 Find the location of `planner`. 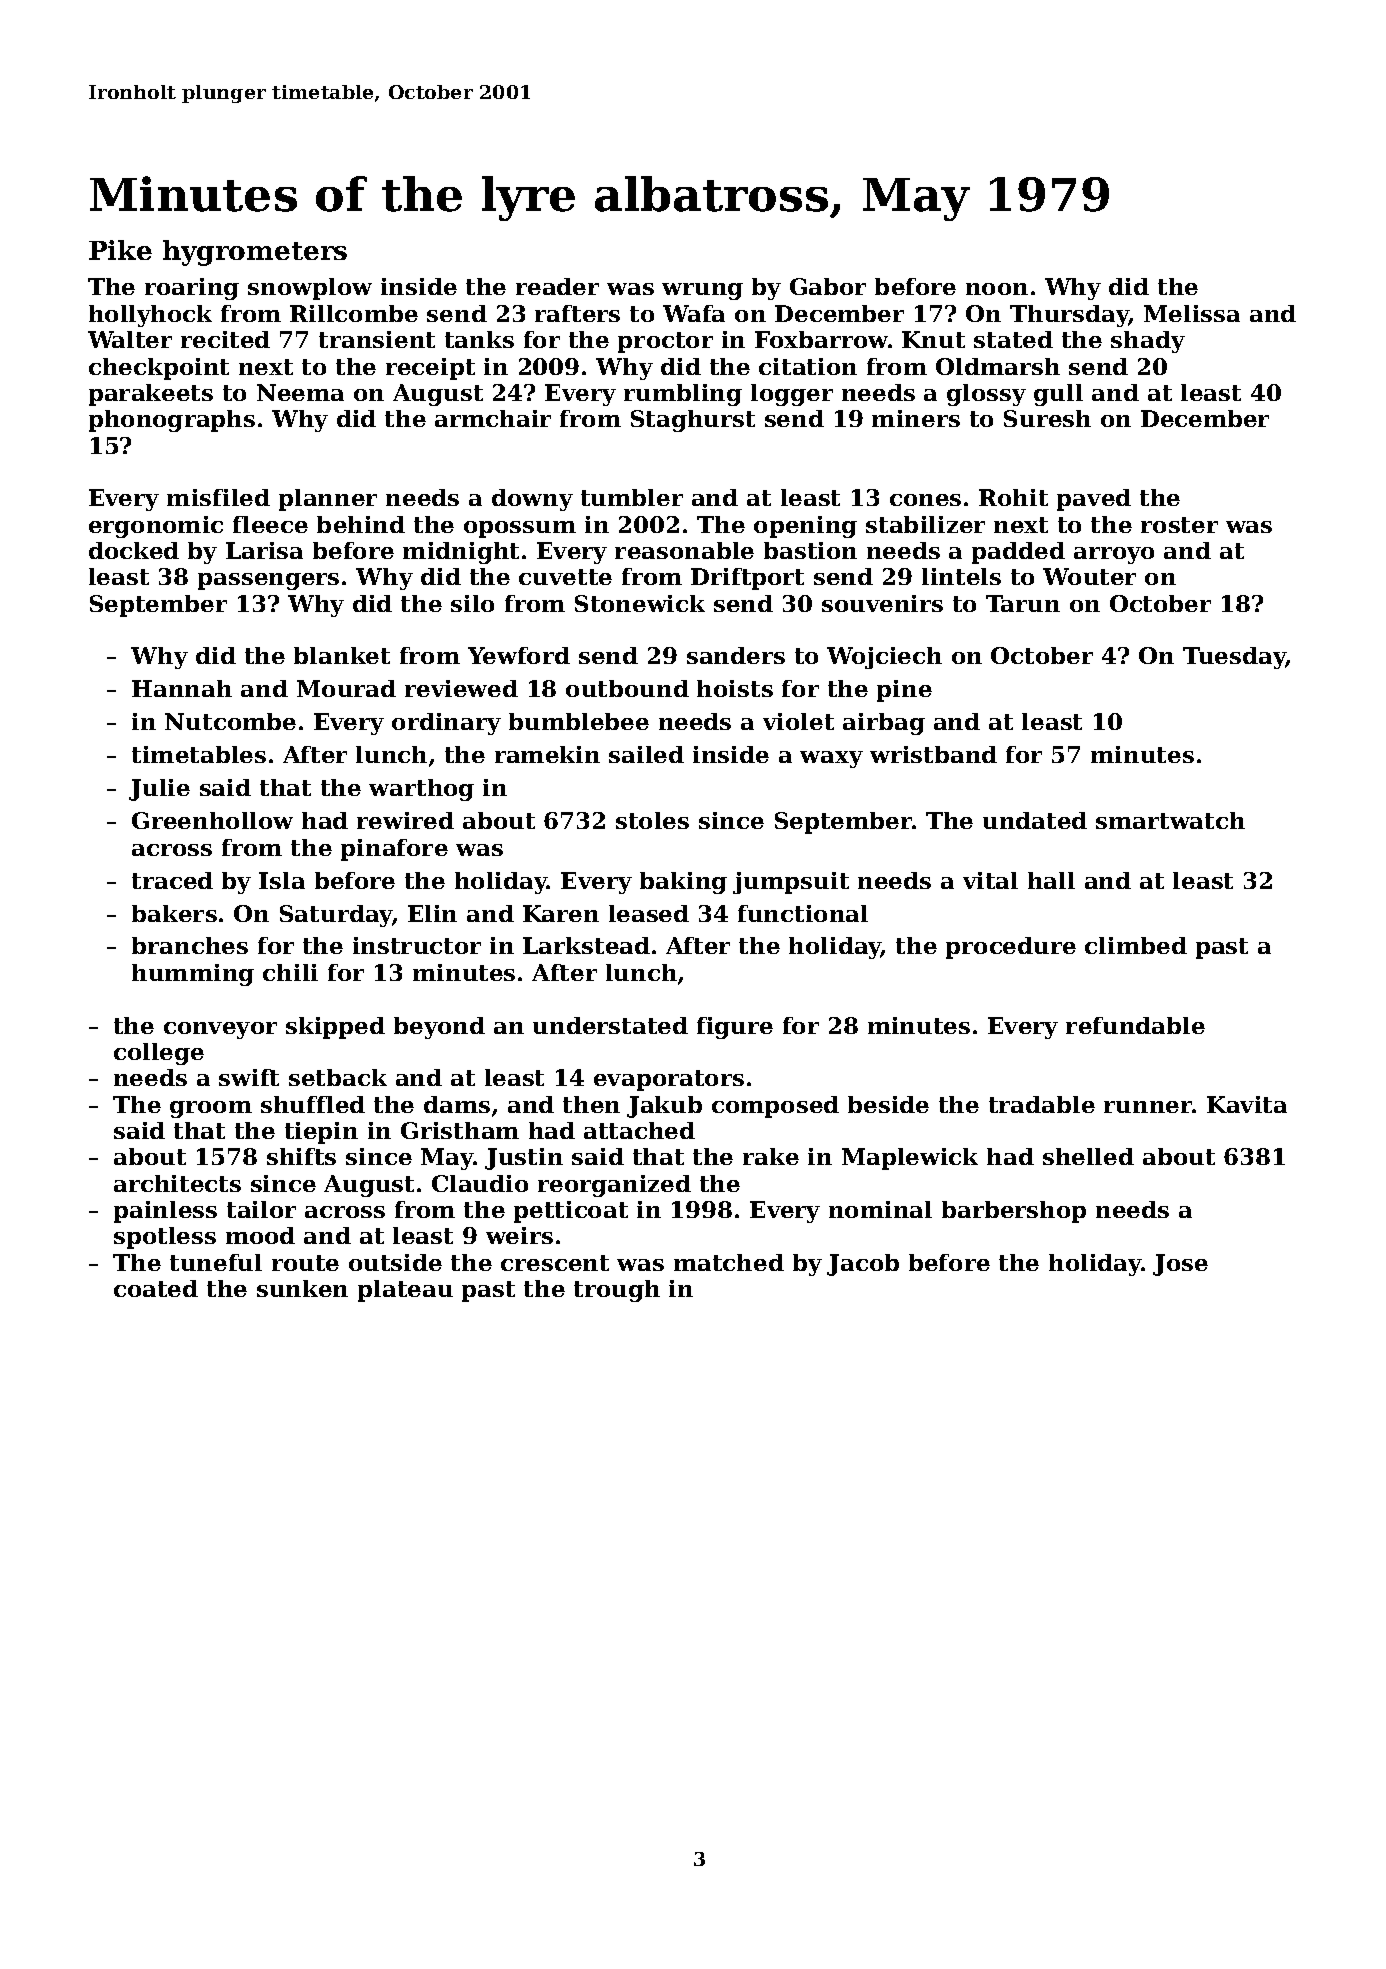

planner is located at coordinates (328, 500).
